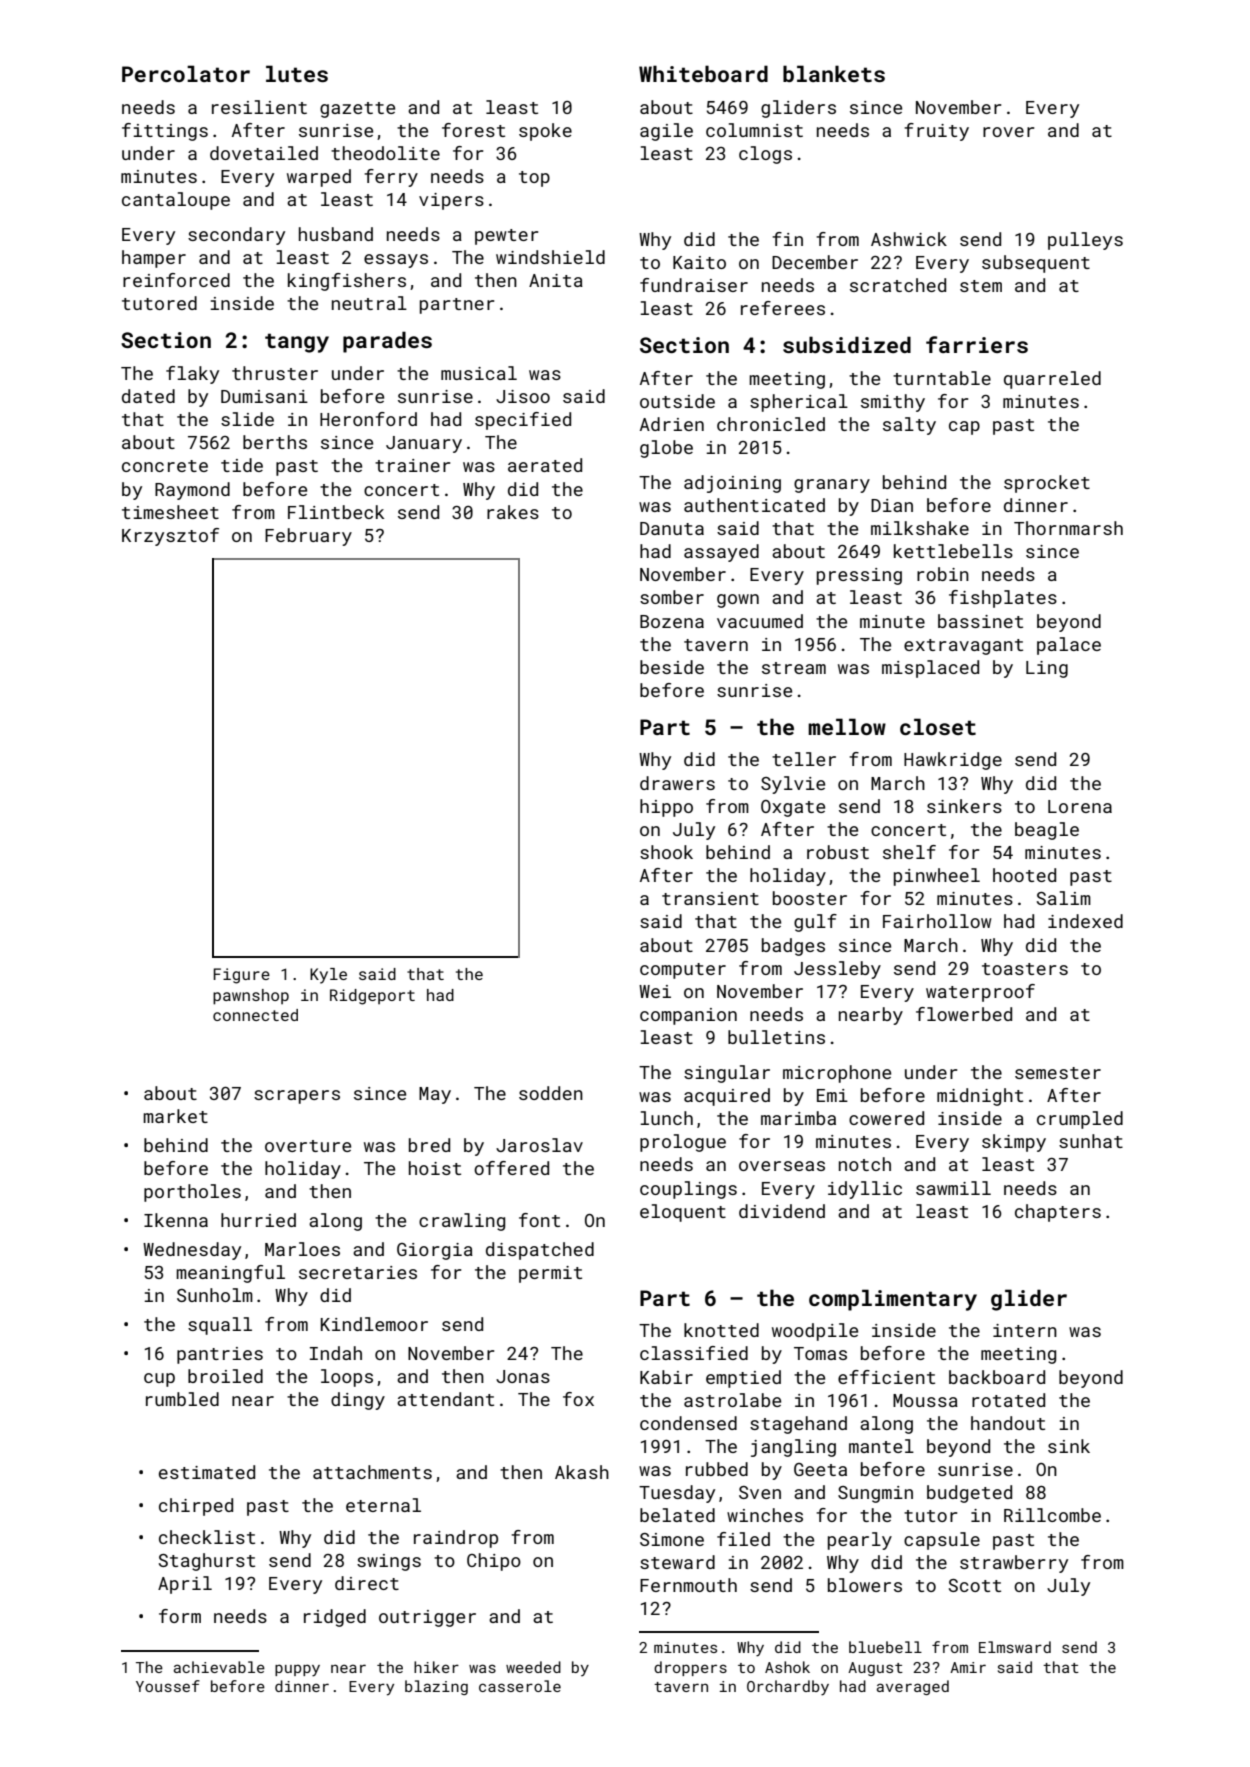 This screenshot has width=1250, height=1767. I want to click on turntable, so click(942, 378).
